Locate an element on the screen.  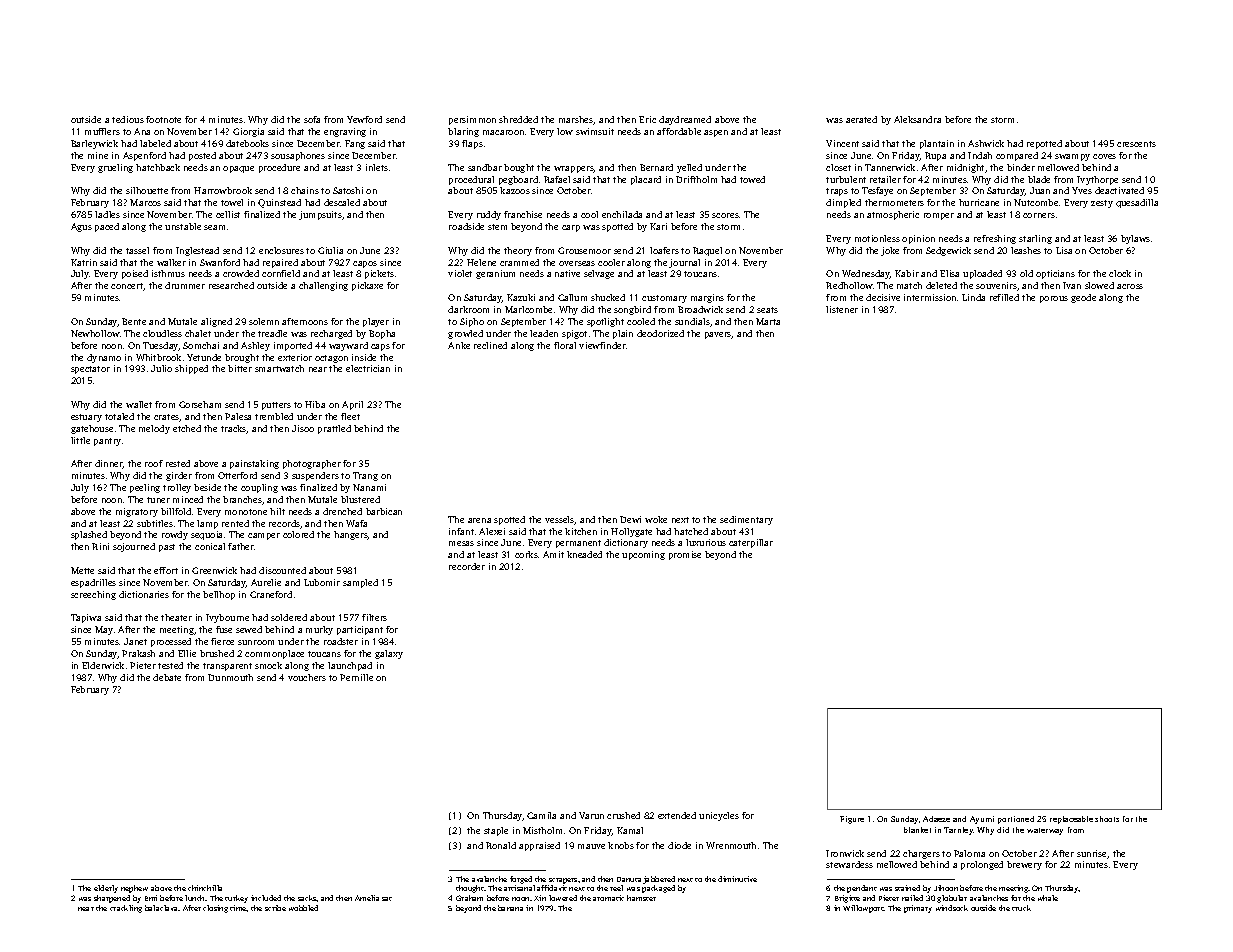
chargers is located at coordinates (921, 854).
